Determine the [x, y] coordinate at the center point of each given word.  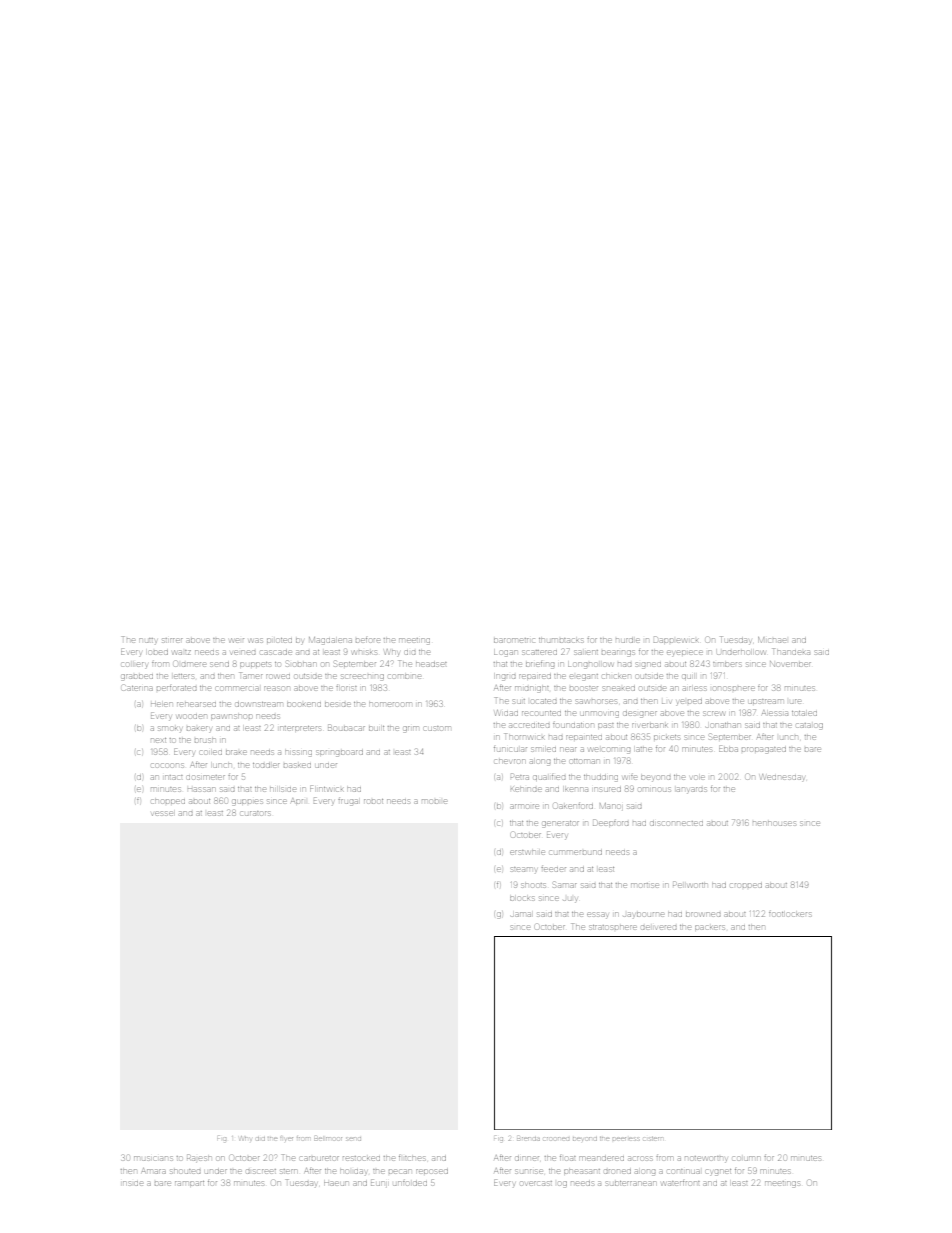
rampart [189, 1183]
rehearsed [196, 704]
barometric [514, 640]
